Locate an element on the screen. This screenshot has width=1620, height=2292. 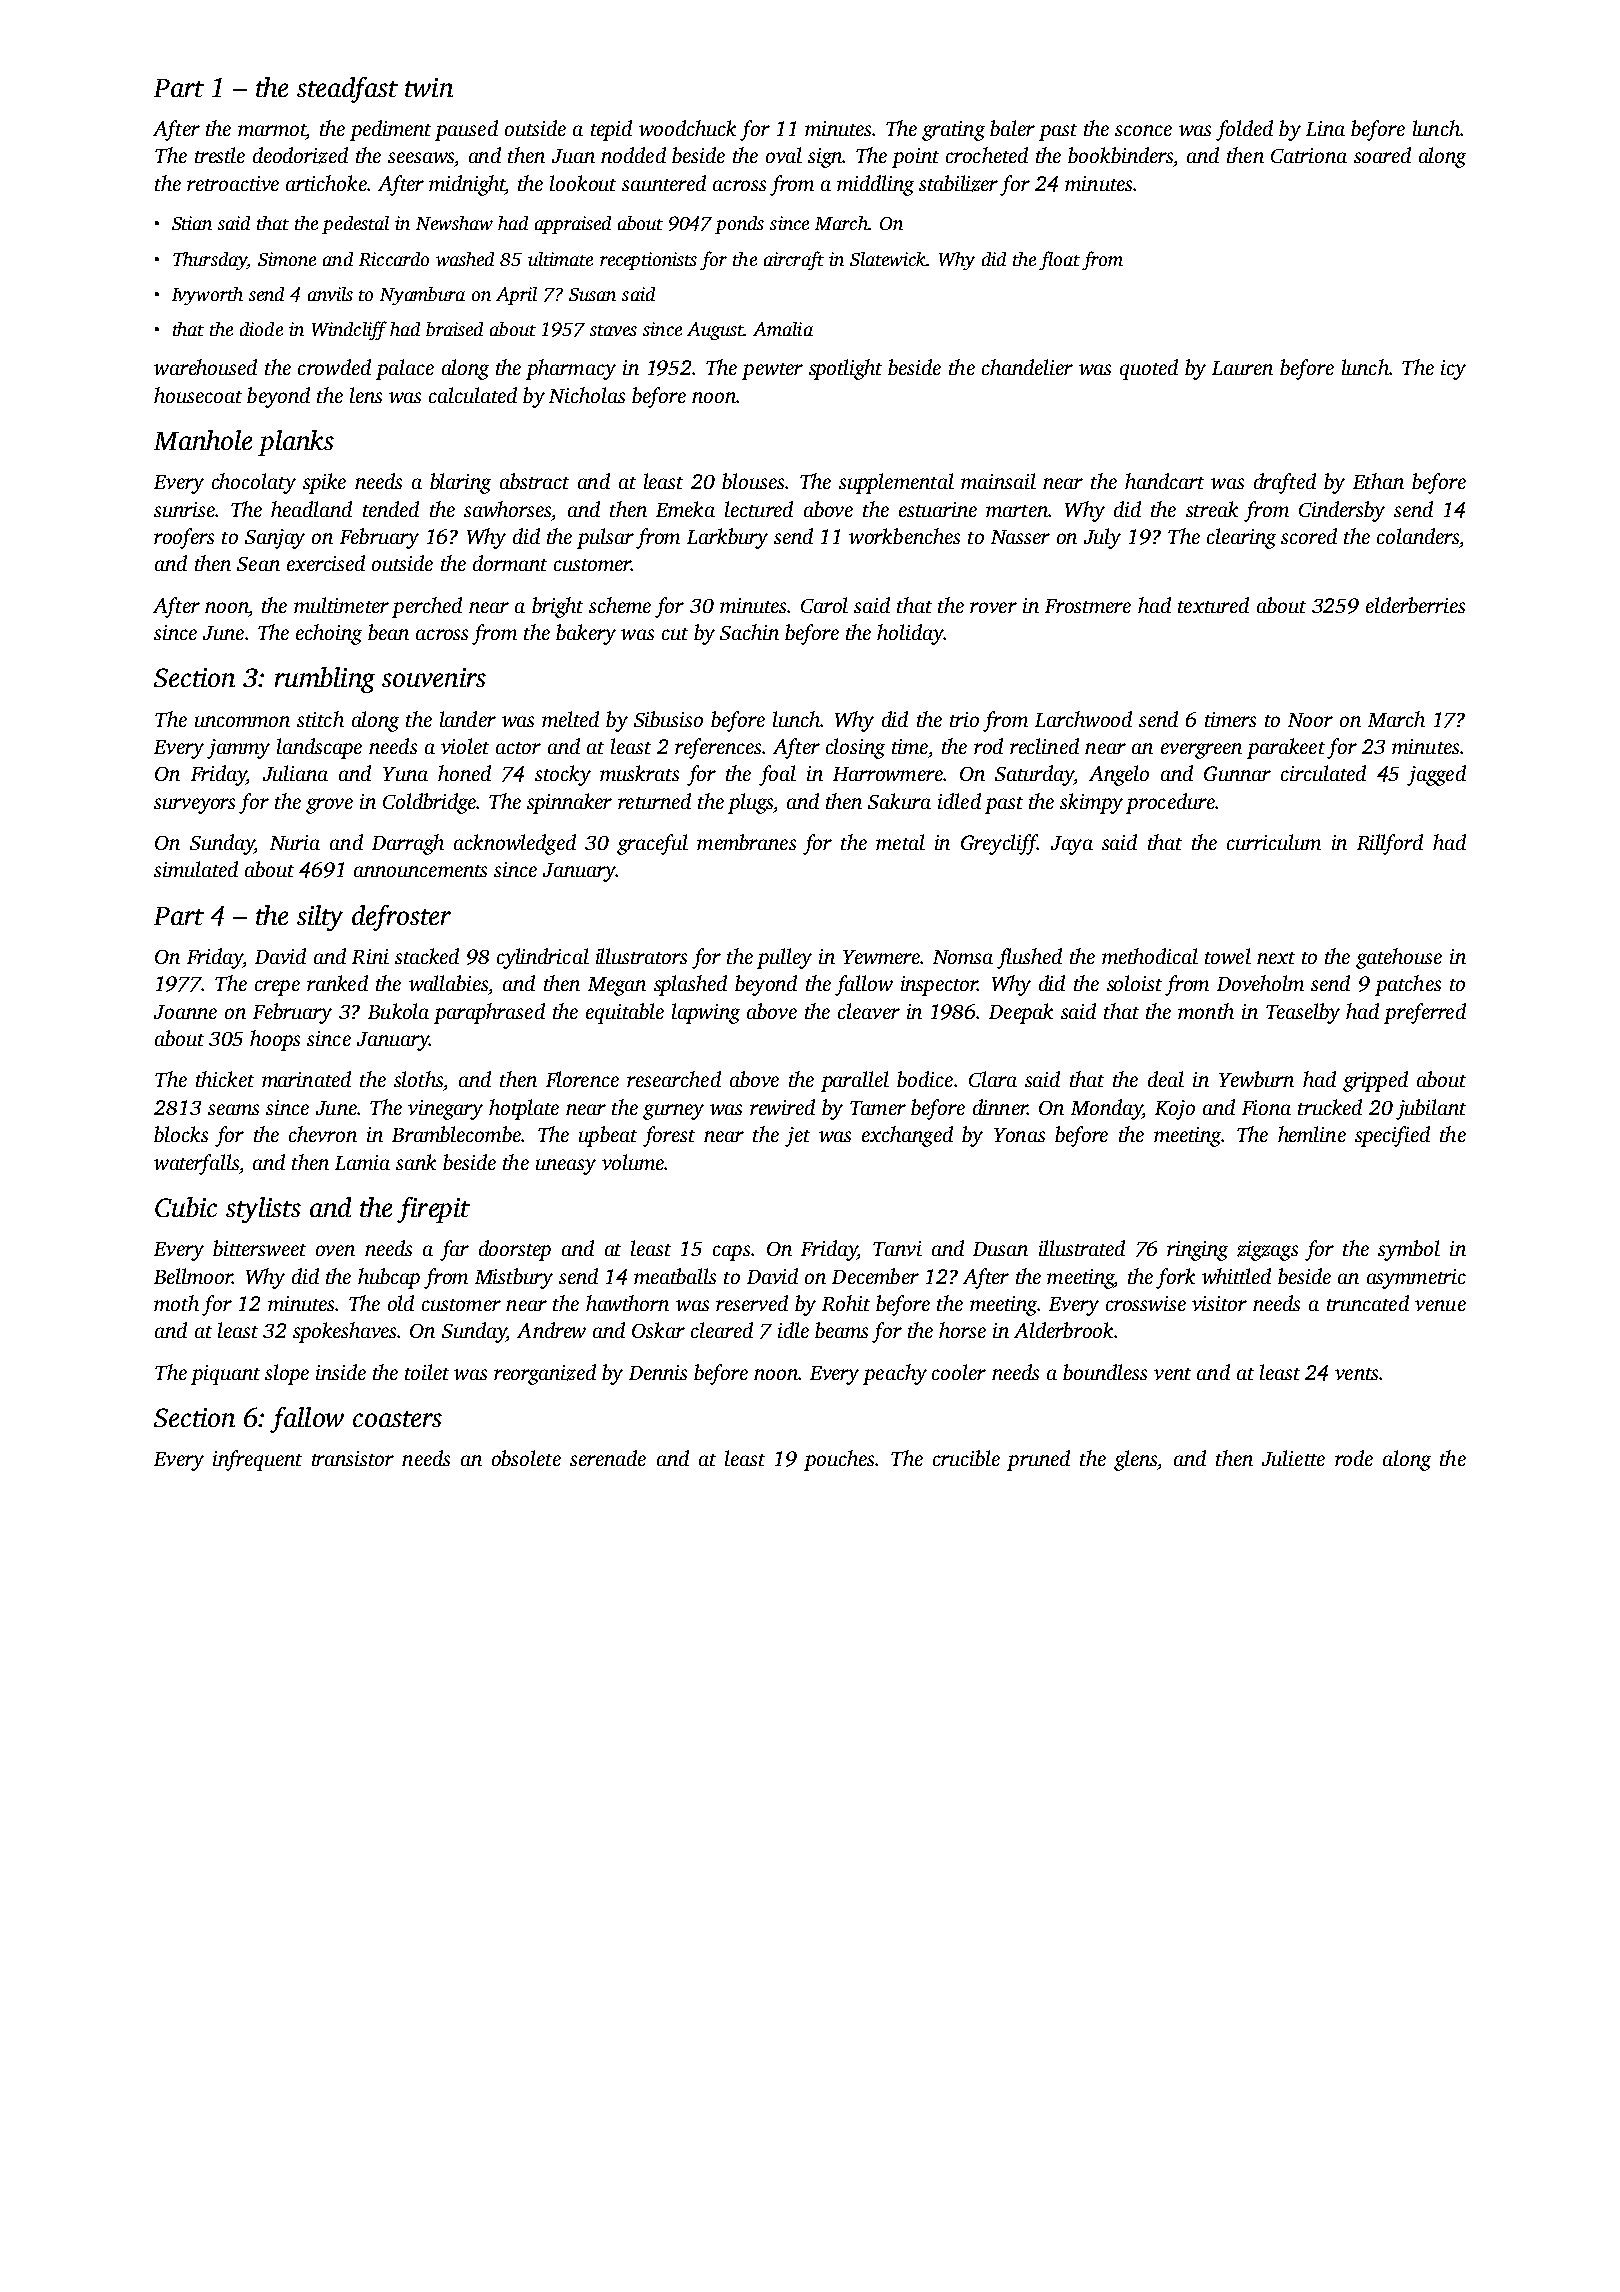
twin is located at coordinates (429, 87).
